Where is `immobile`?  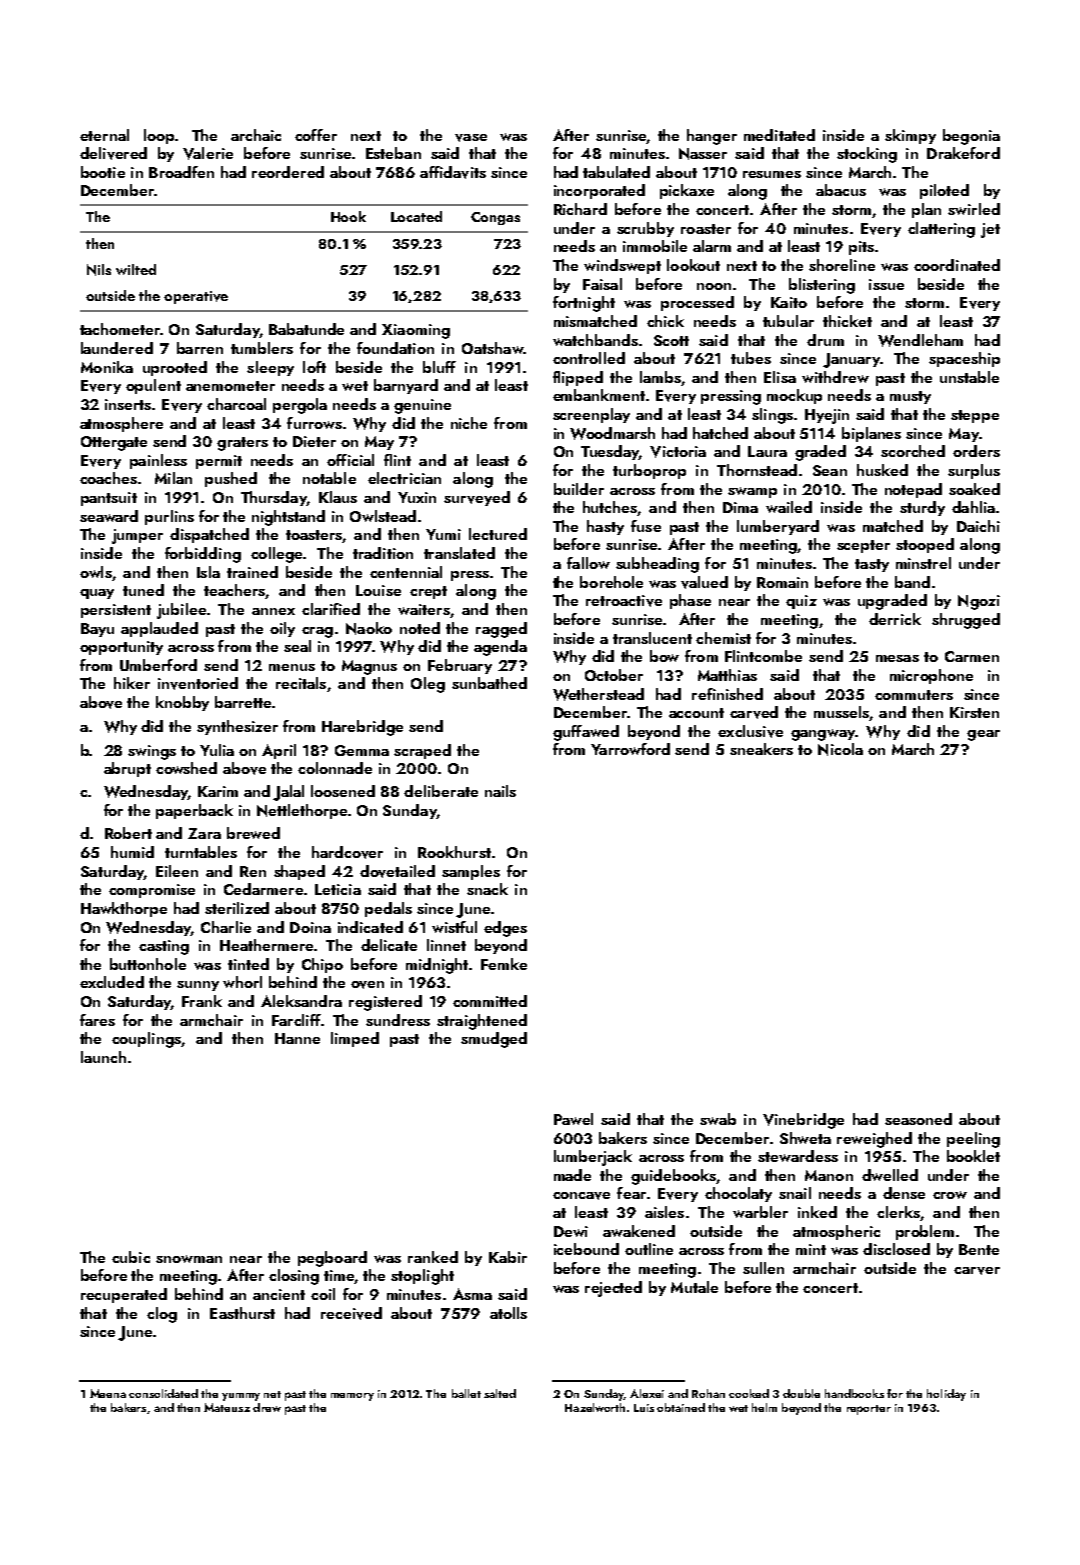 immobile is located at coordinates (655, 246).
